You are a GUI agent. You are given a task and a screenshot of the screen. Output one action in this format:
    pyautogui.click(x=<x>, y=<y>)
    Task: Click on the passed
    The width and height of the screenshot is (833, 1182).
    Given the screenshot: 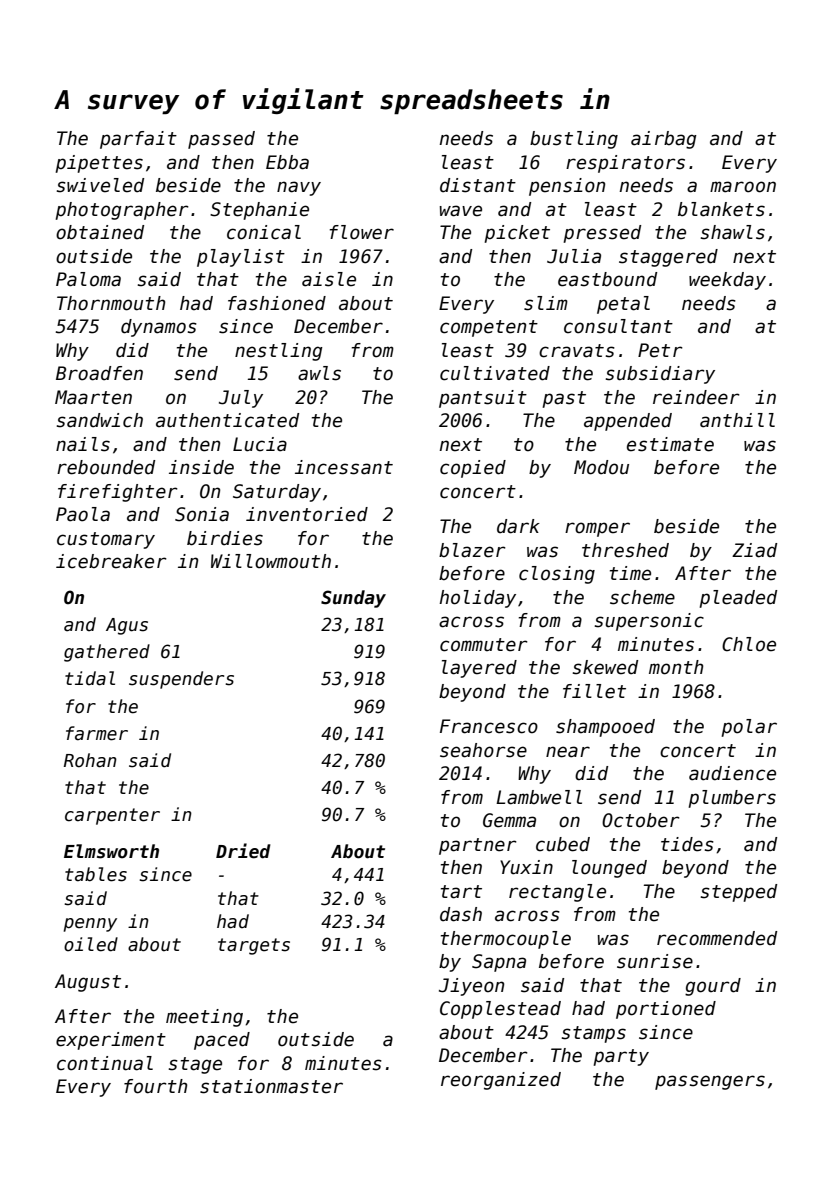 What is the action you would take?
    pyautogui.click(x=221, y=140)
